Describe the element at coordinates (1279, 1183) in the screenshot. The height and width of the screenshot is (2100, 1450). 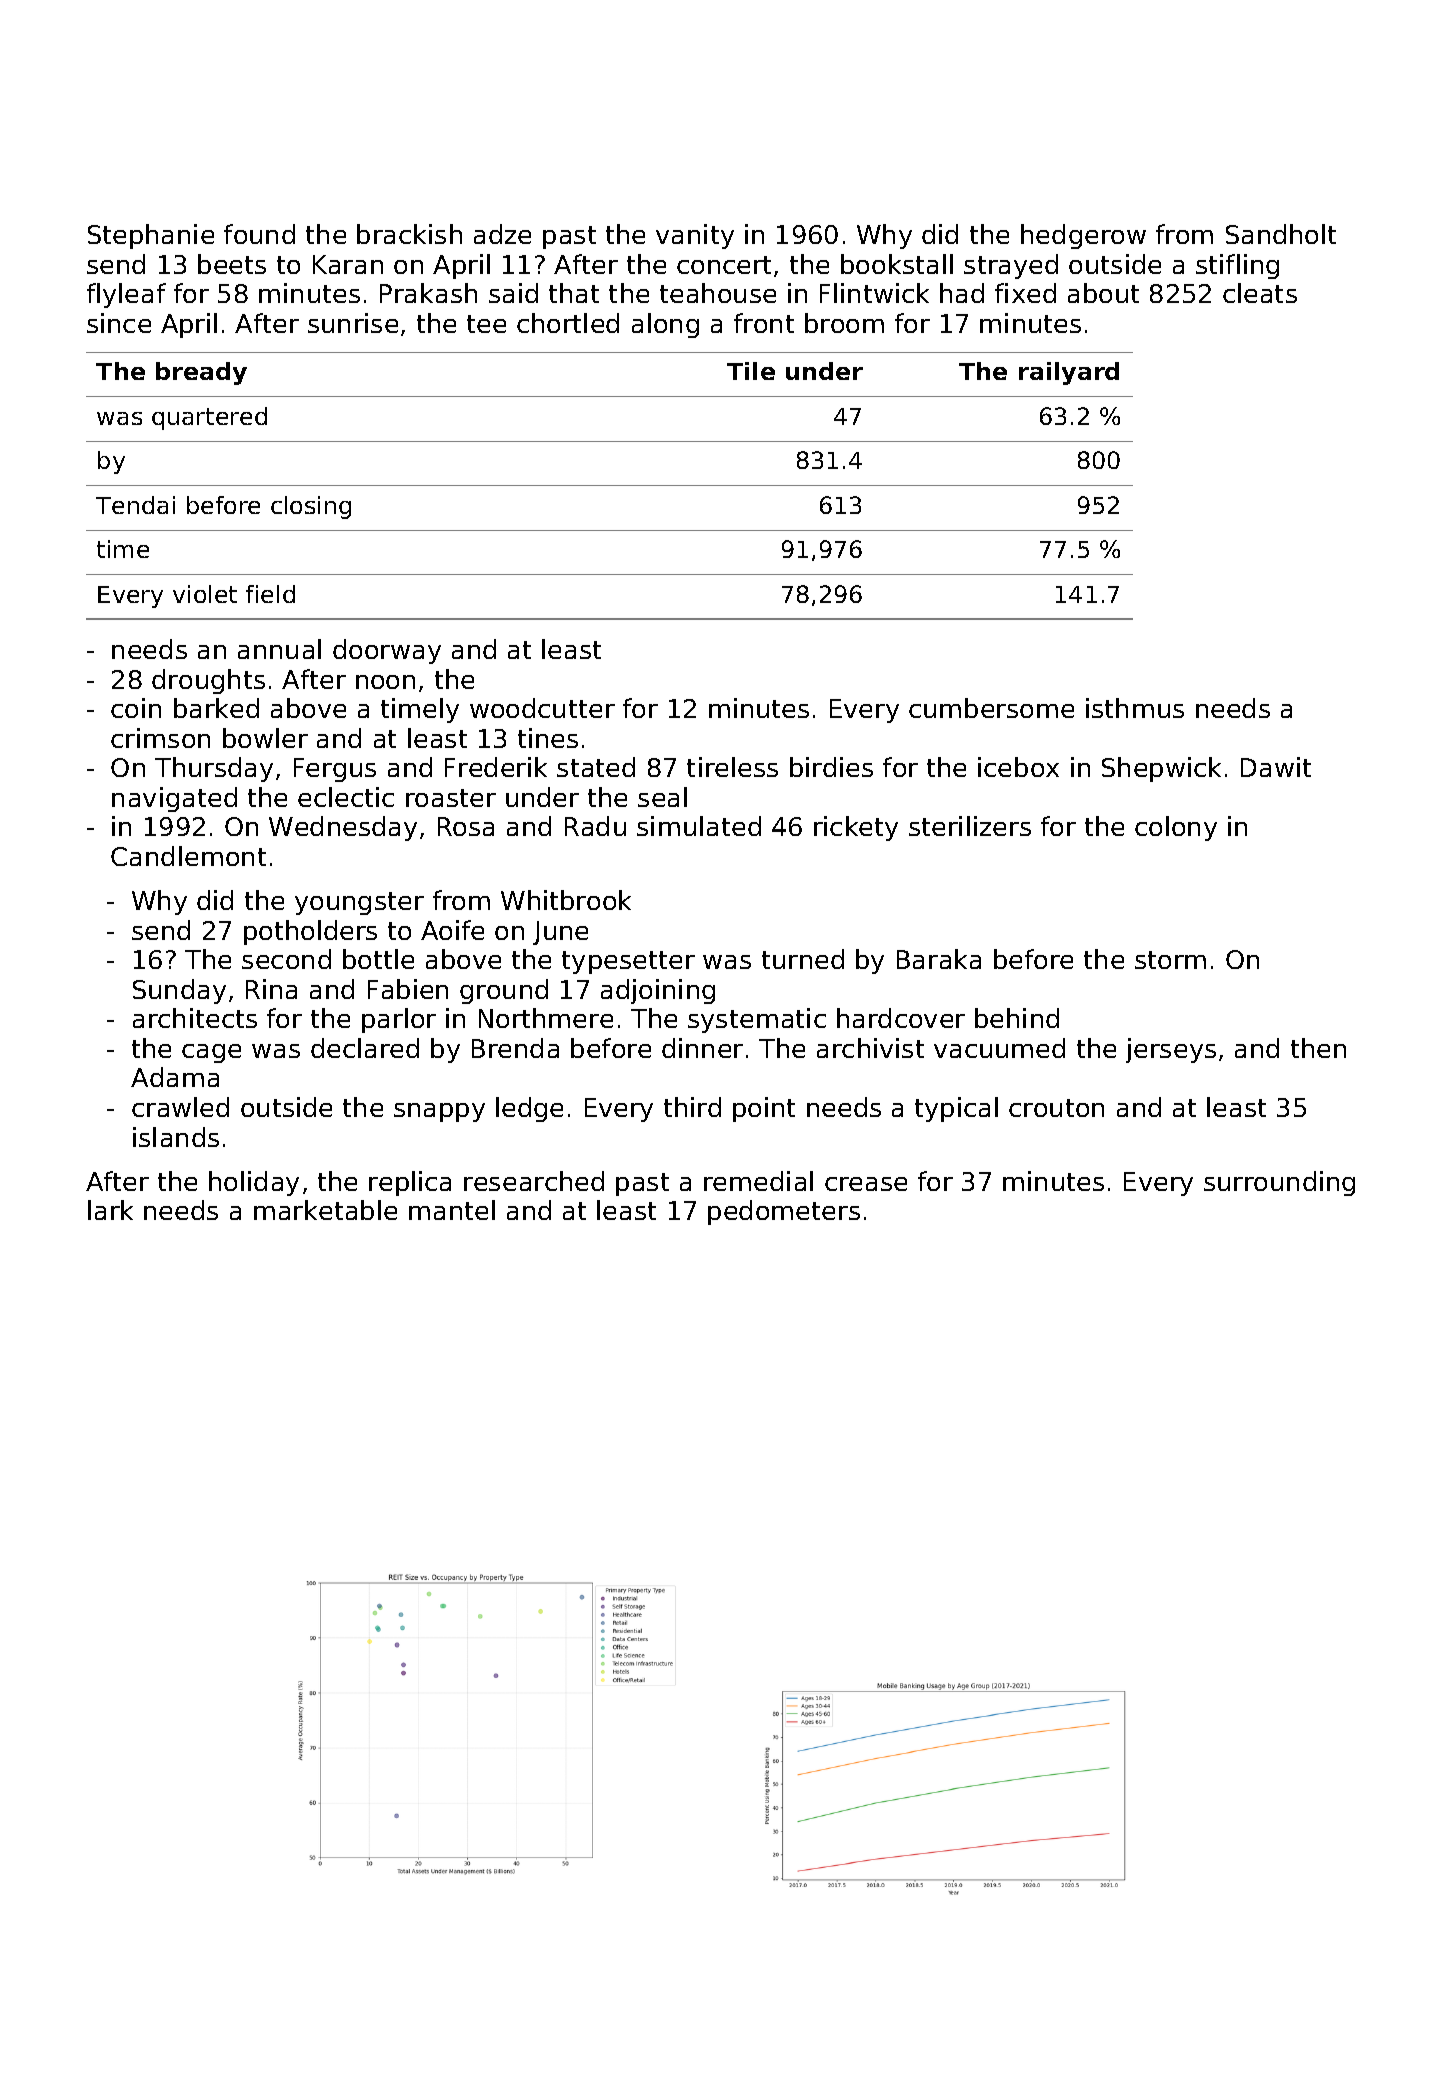
I see `surrounding` at that location.
